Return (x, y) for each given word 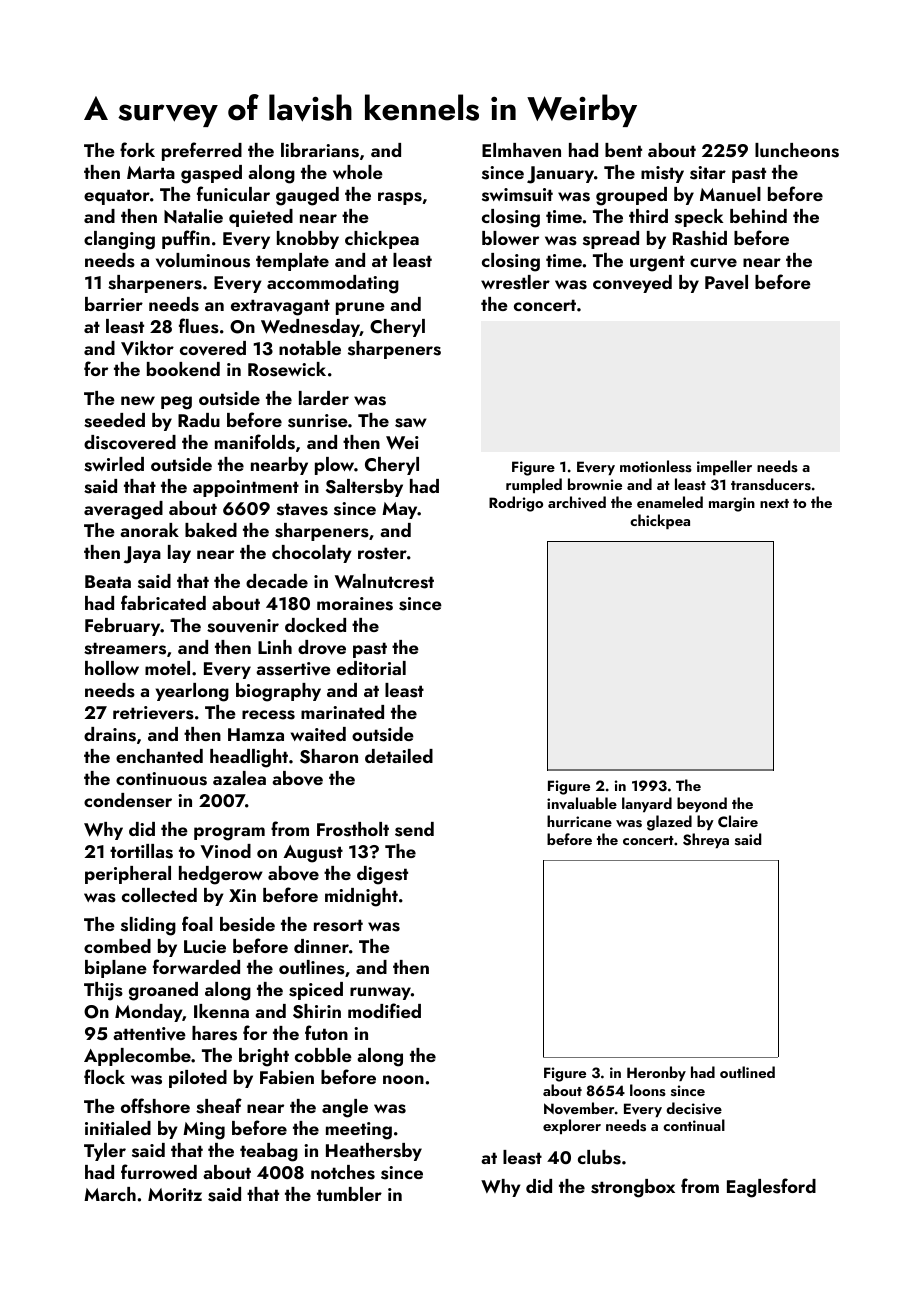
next (774, 503)
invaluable (582, 803)
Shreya (706, 840)
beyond (702, 804)
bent (623, 150)
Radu (199, 420)
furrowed (159, 1171)
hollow (112, 668)
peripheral (128, 875)
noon (403, 1079)
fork (137, 149)
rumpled (534, 485)
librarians (320, 150)
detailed (399, 756)
